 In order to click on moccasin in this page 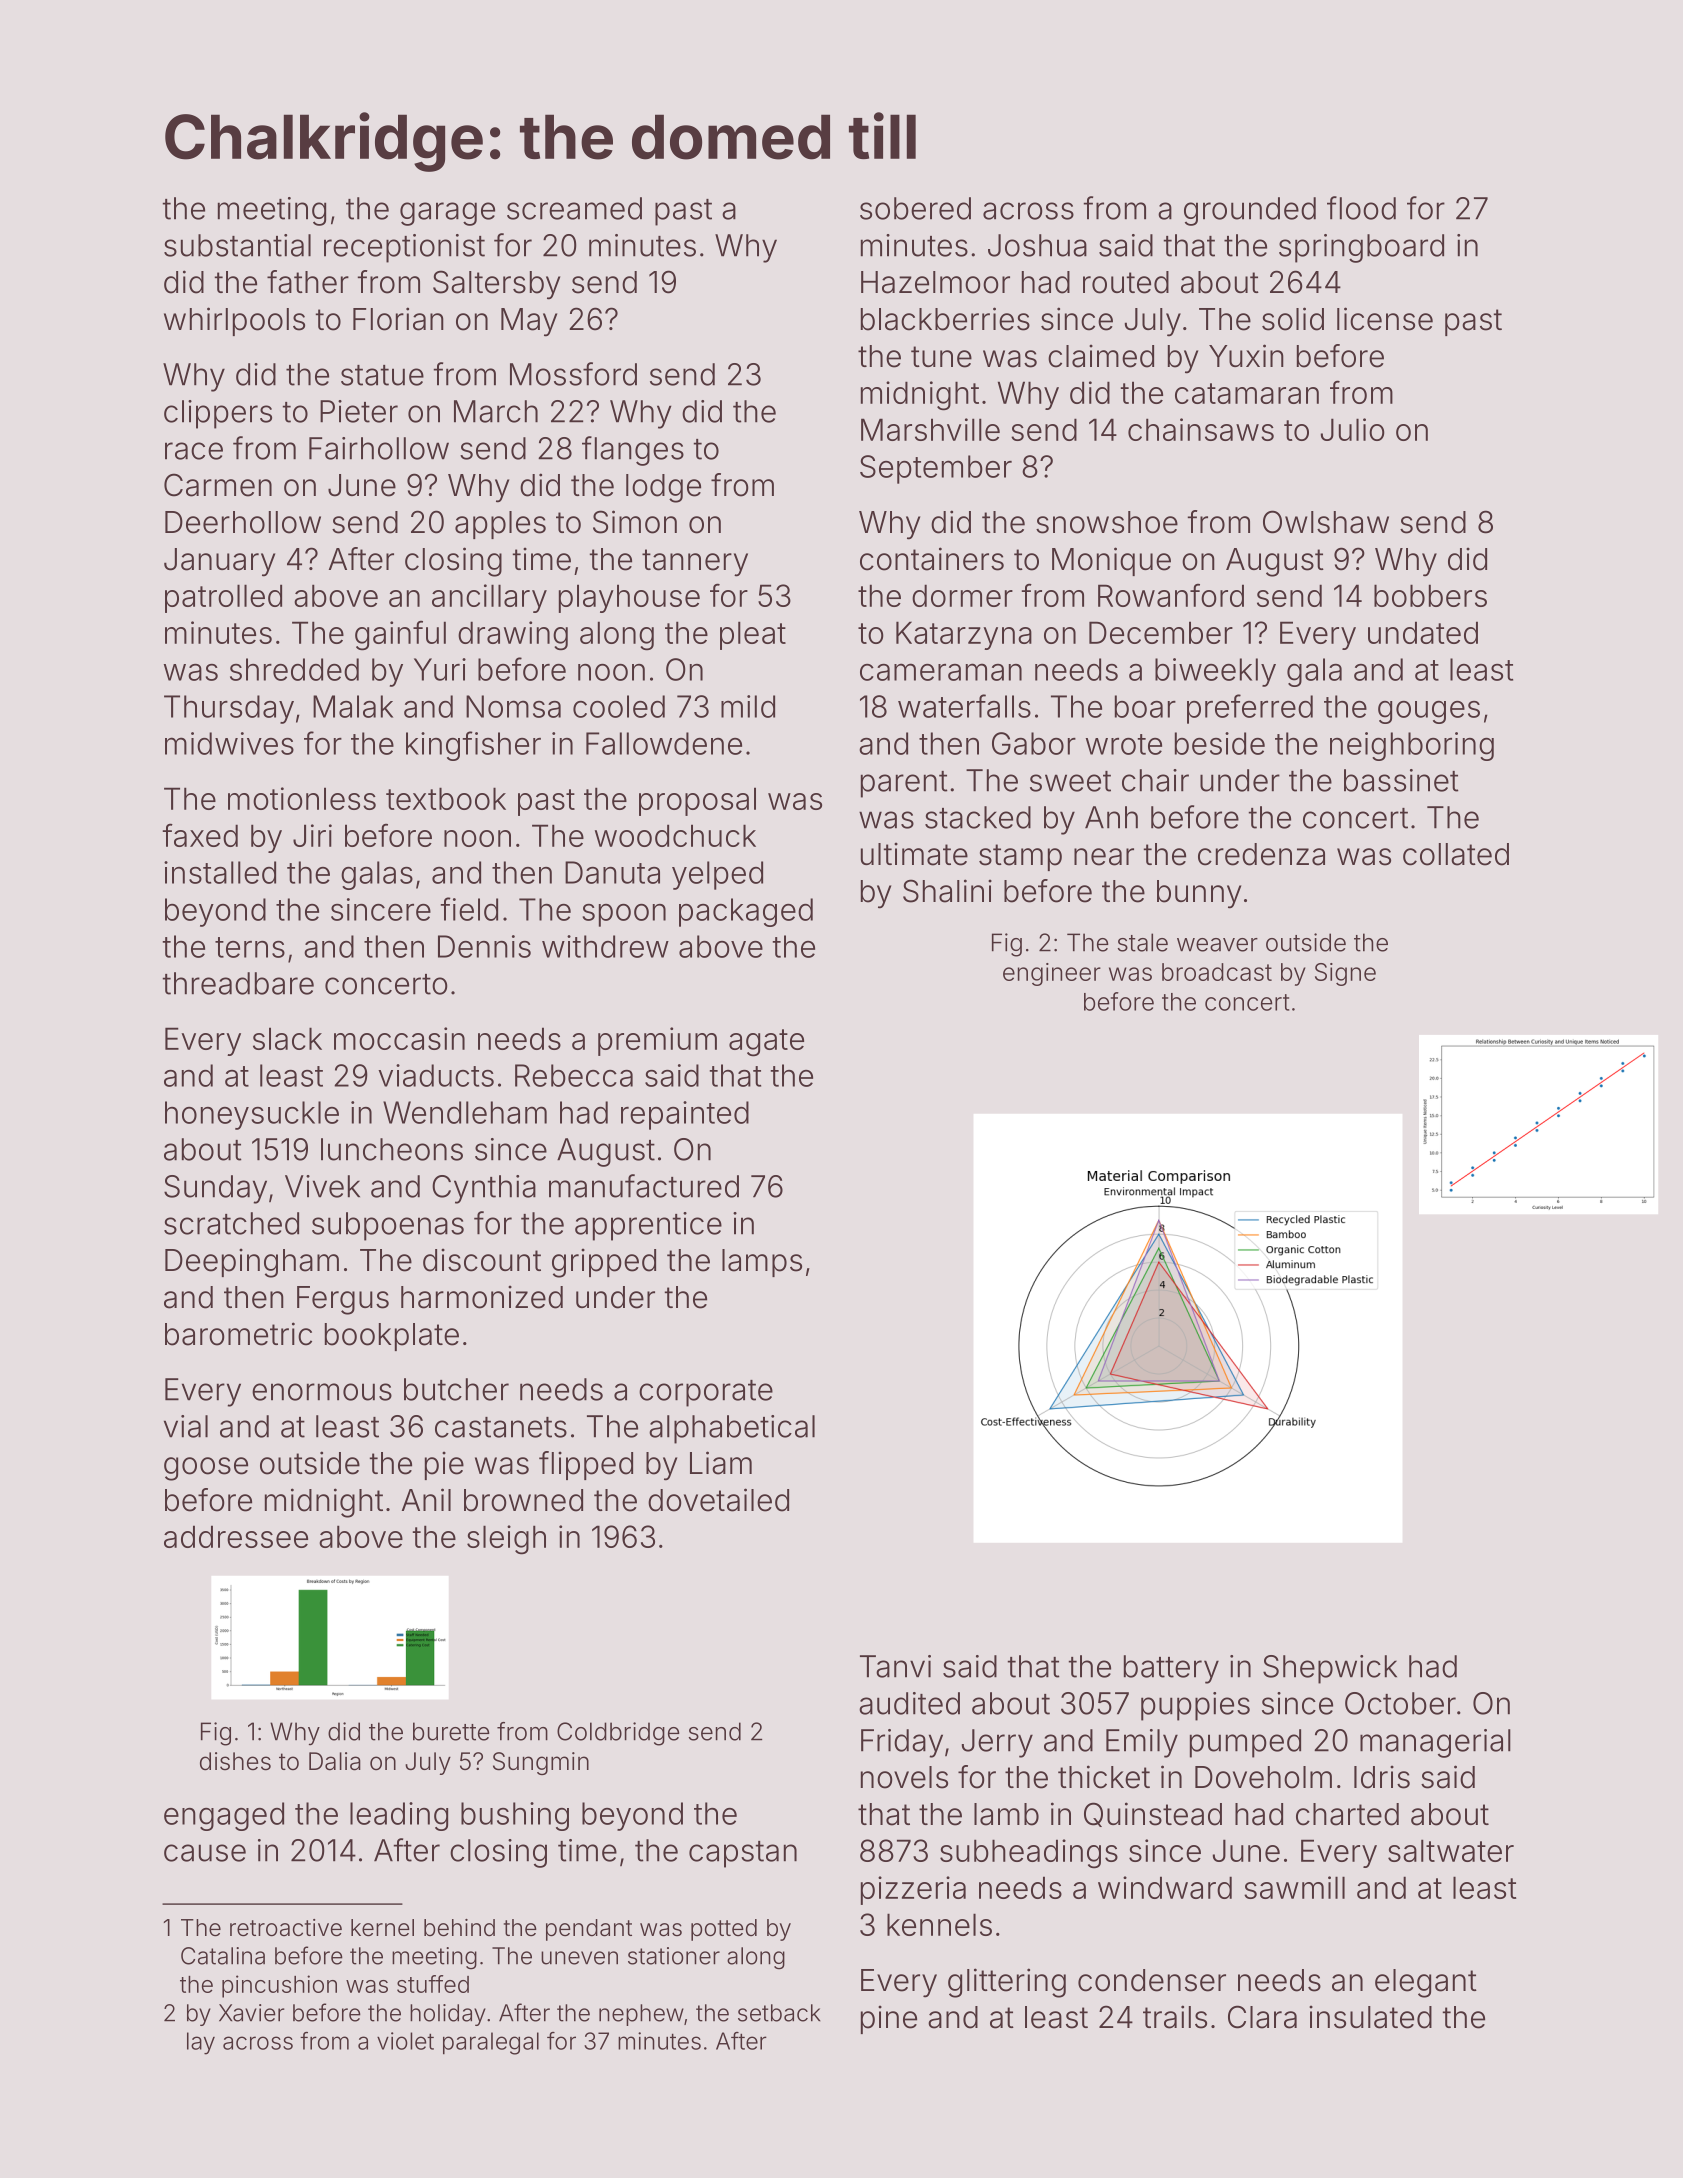, I will do `click(399, 1038)`.
